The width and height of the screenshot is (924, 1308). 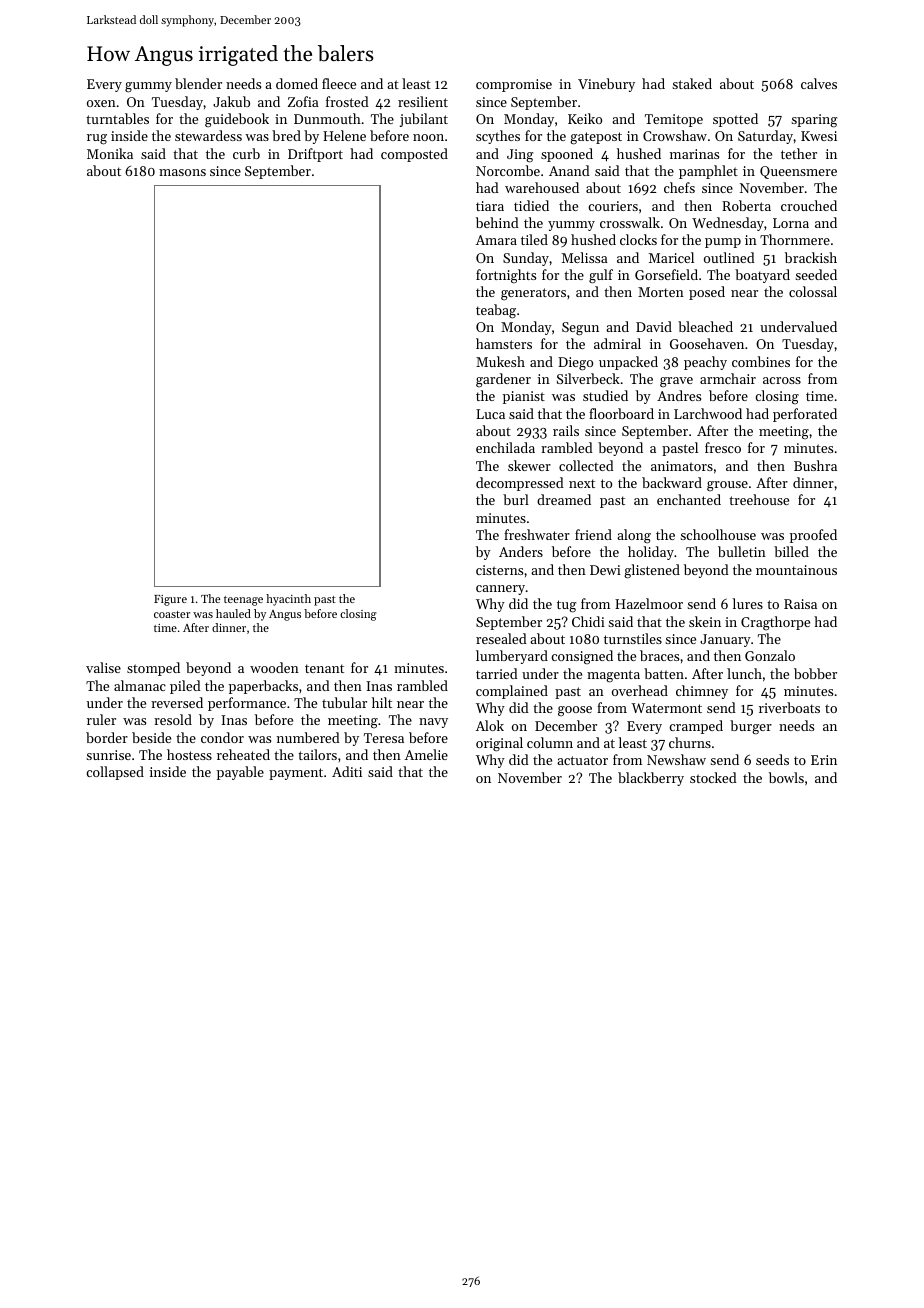 I want to click on floorboard, so click(x=621, y=413).
